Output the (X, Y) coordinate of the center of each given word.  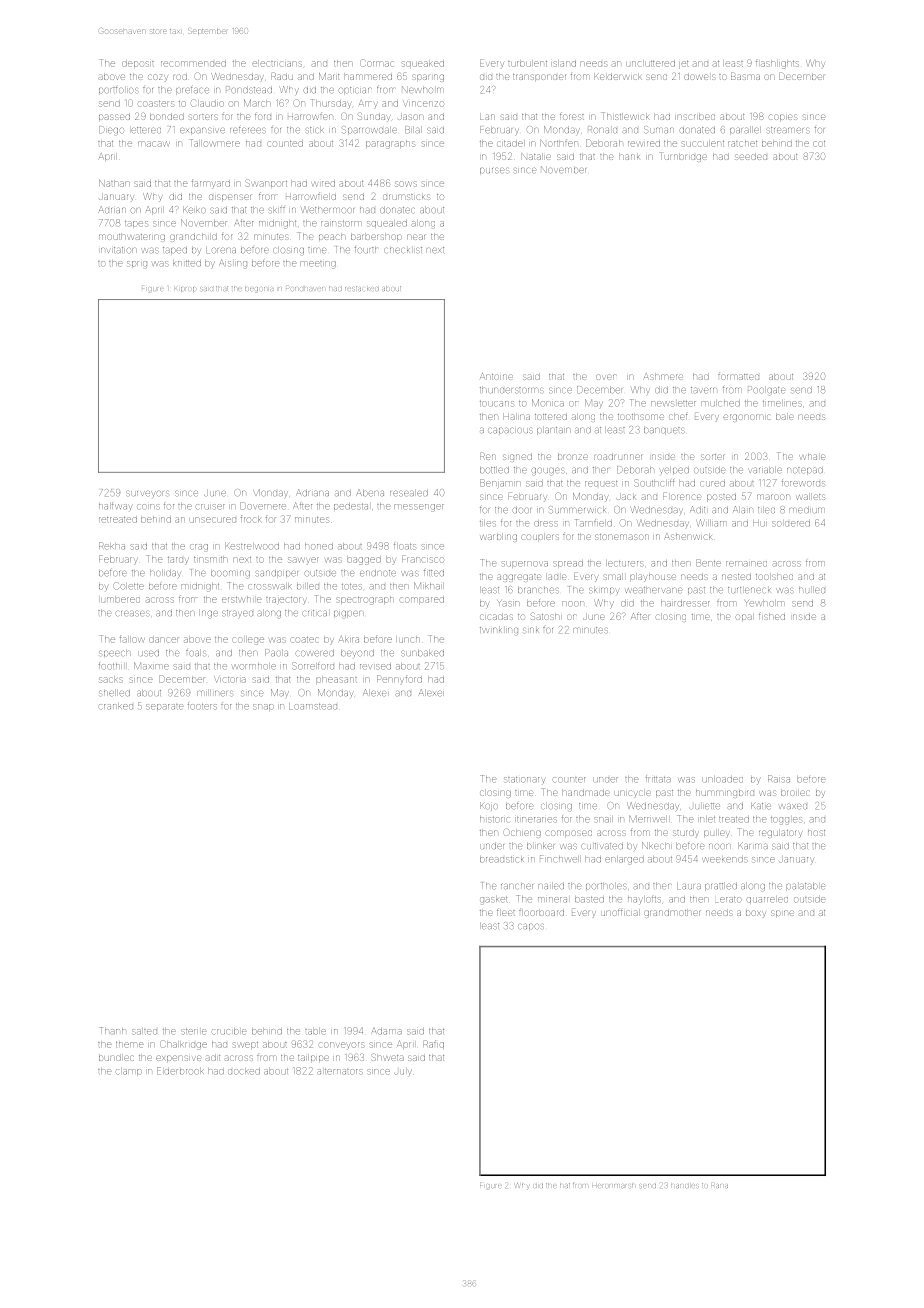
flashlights (777, 65)
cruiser (210, 507)
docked (244, 1072)
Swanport (266, 183)
